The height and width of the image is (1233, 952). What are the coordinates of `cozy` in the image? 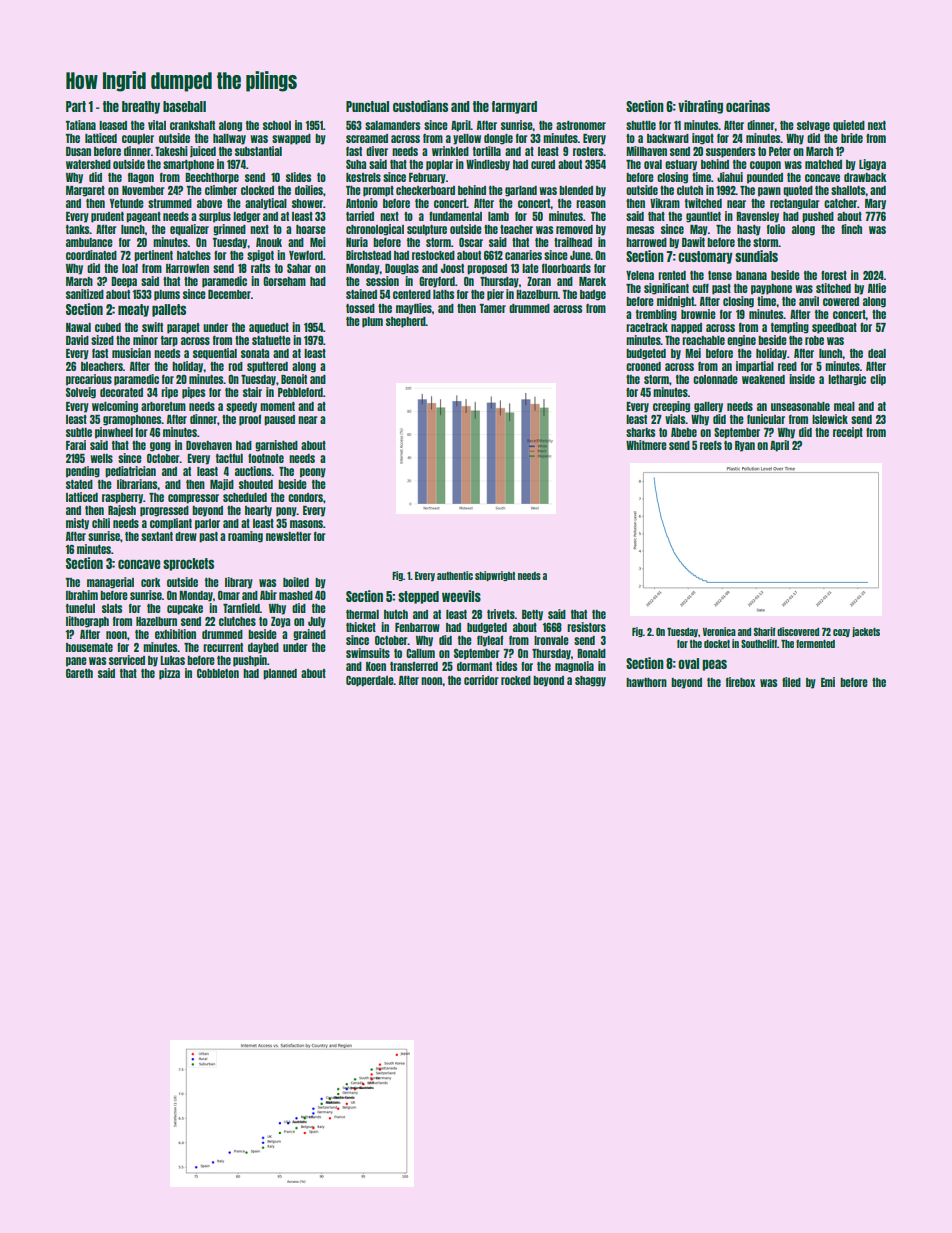 It's located at (841, 633).
